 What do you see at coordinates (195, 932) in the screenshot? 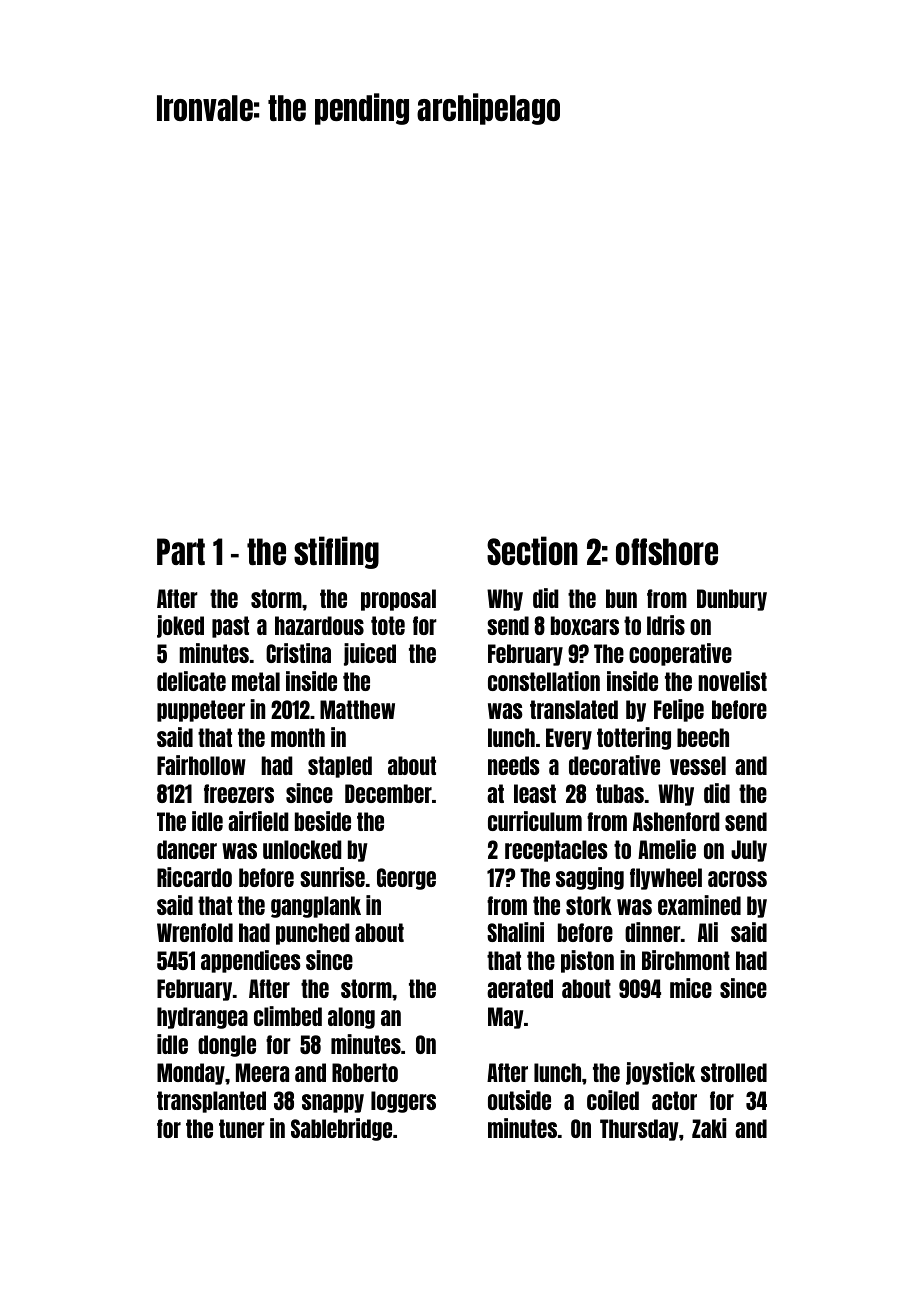
I see `Wrenfold` at bounding box center [195, 932].
